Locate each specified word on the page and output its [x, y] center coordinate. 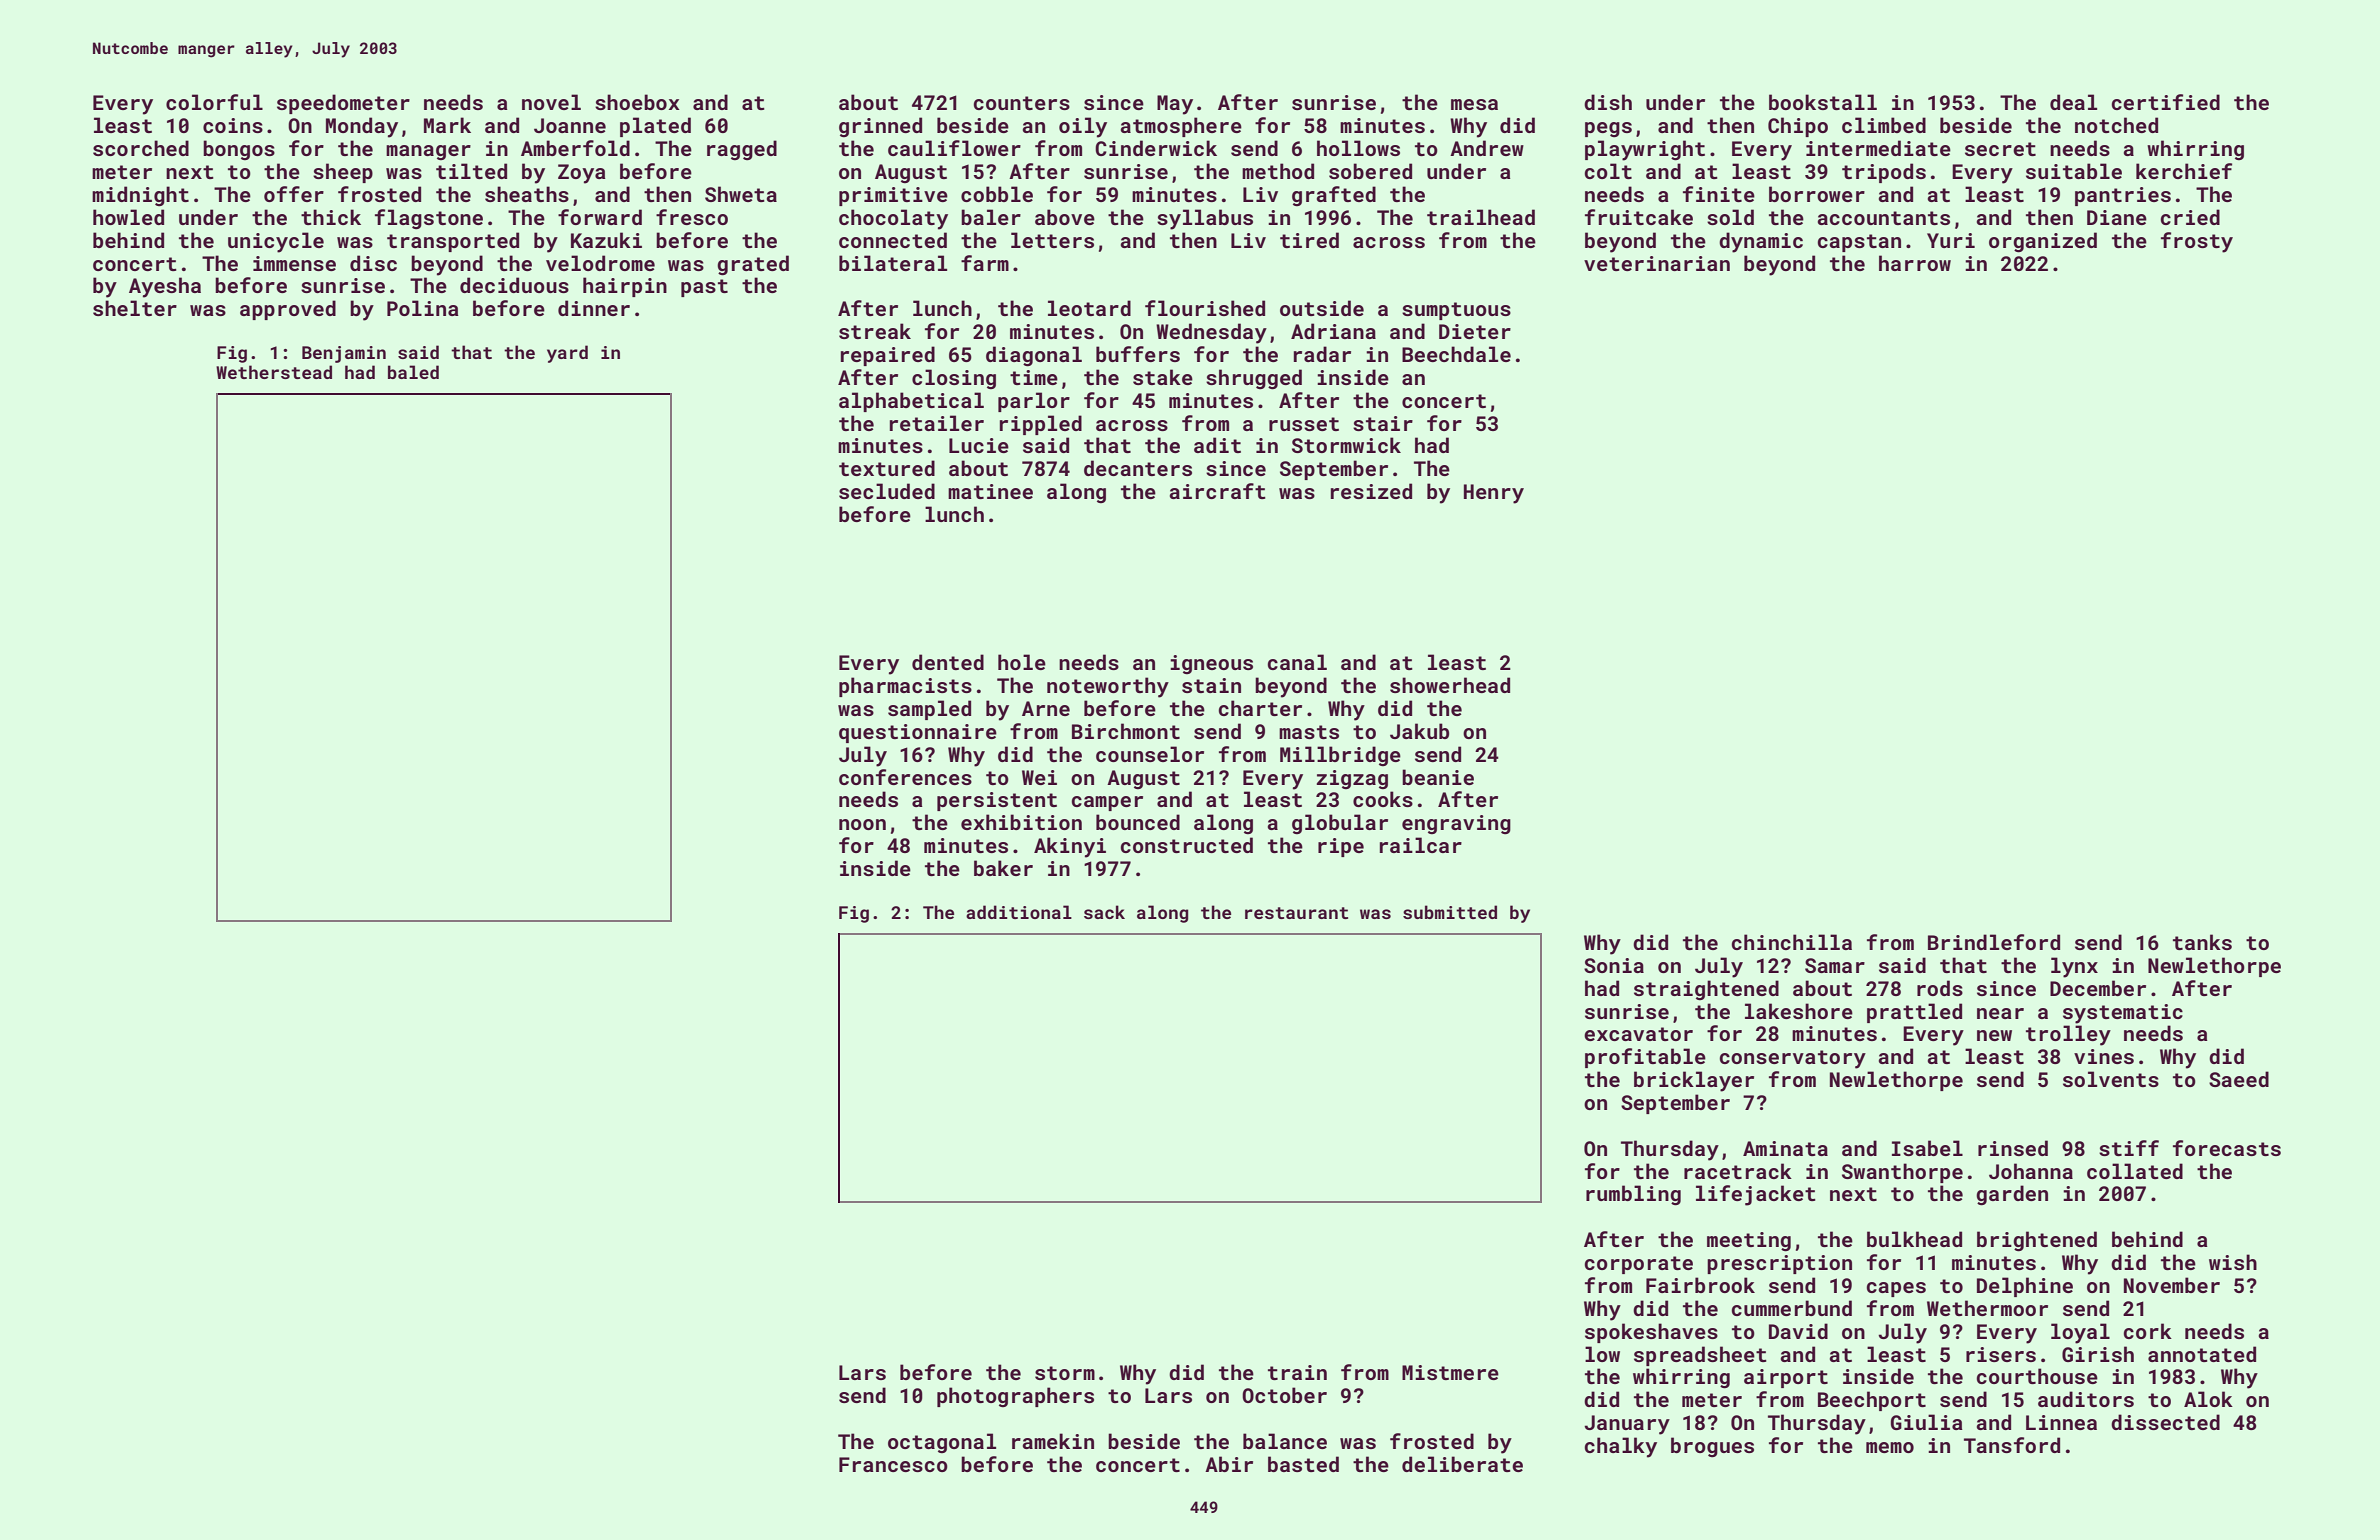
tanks [2202, 942]
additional [1019, 912]
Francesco [893, 1464]
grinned [880, 127]
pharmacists [905, 687]
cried [2190, 217]
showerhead [1450, 685]
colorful [214, 102]
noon [862, 824]
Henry [1494, 494]
